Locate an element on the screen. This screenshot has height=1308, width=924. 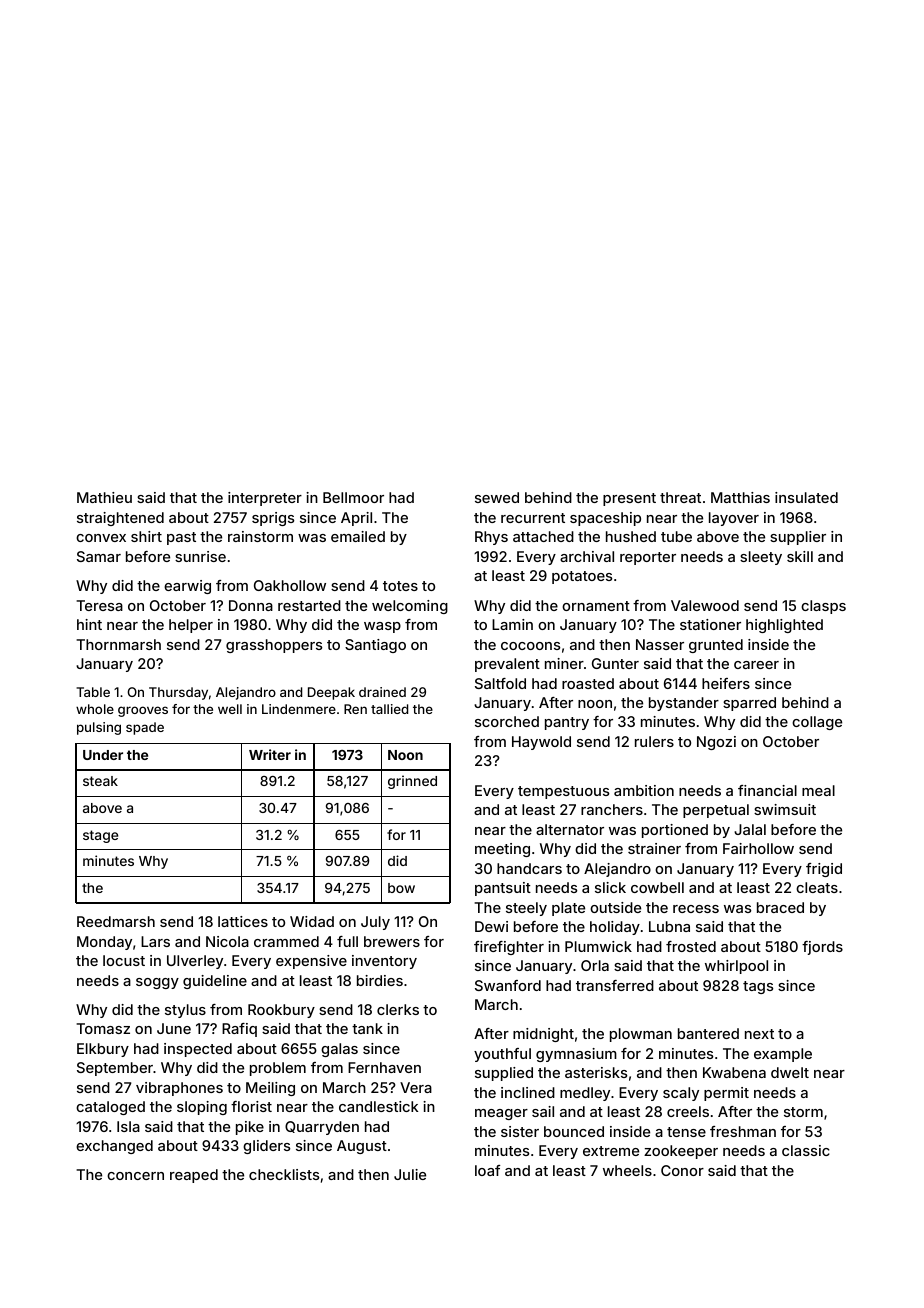
clasps is located at coordinates (823, 607).
